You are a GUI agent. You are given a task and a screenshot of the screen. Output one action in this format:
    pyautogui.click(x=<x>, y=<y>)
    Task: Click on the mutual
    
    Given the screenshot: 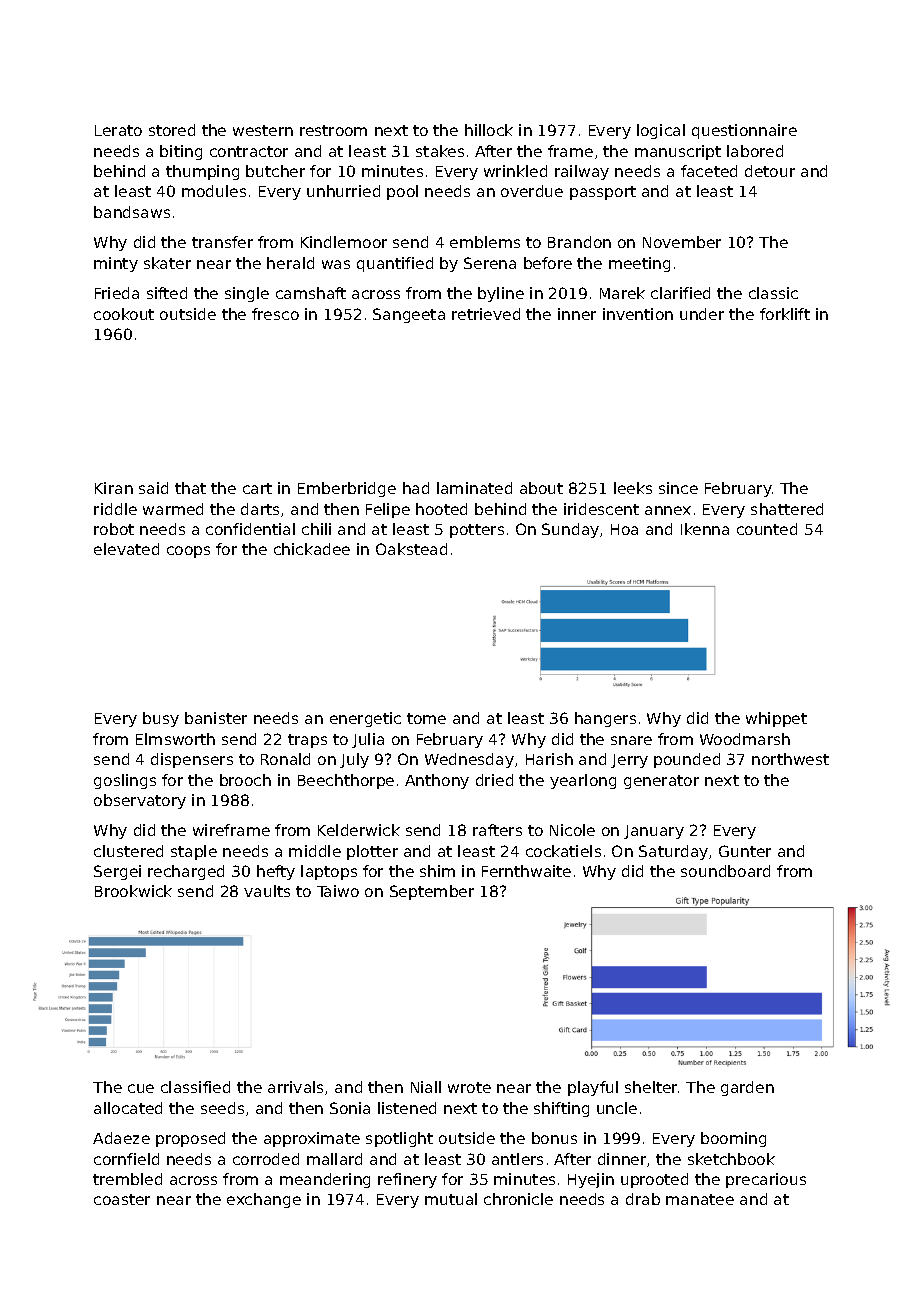 What is the action you would take?
    pyautogui.click(x=451, y=1199)
